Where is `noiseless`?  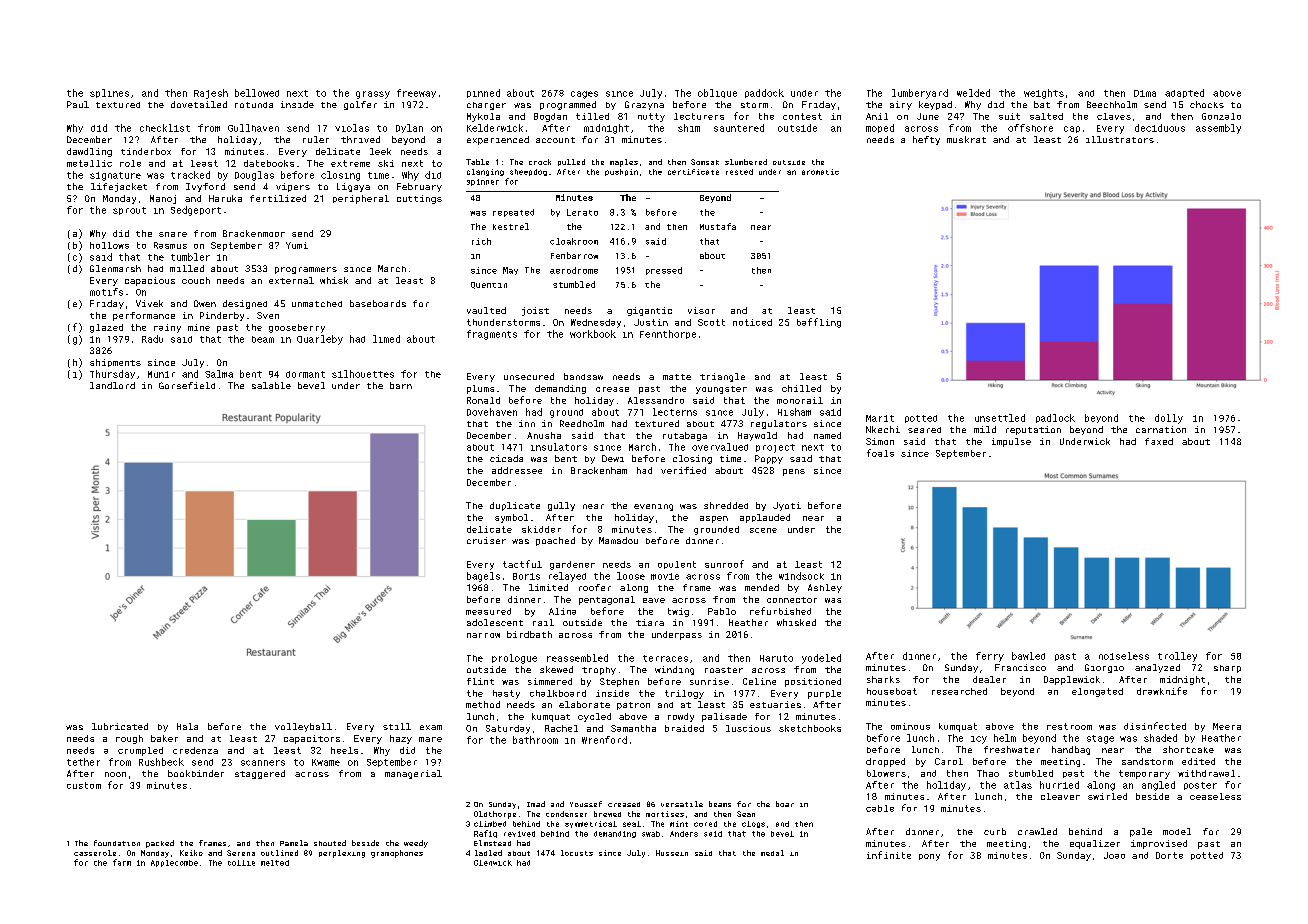
noiseless is located at coordinates (1124, 656).
